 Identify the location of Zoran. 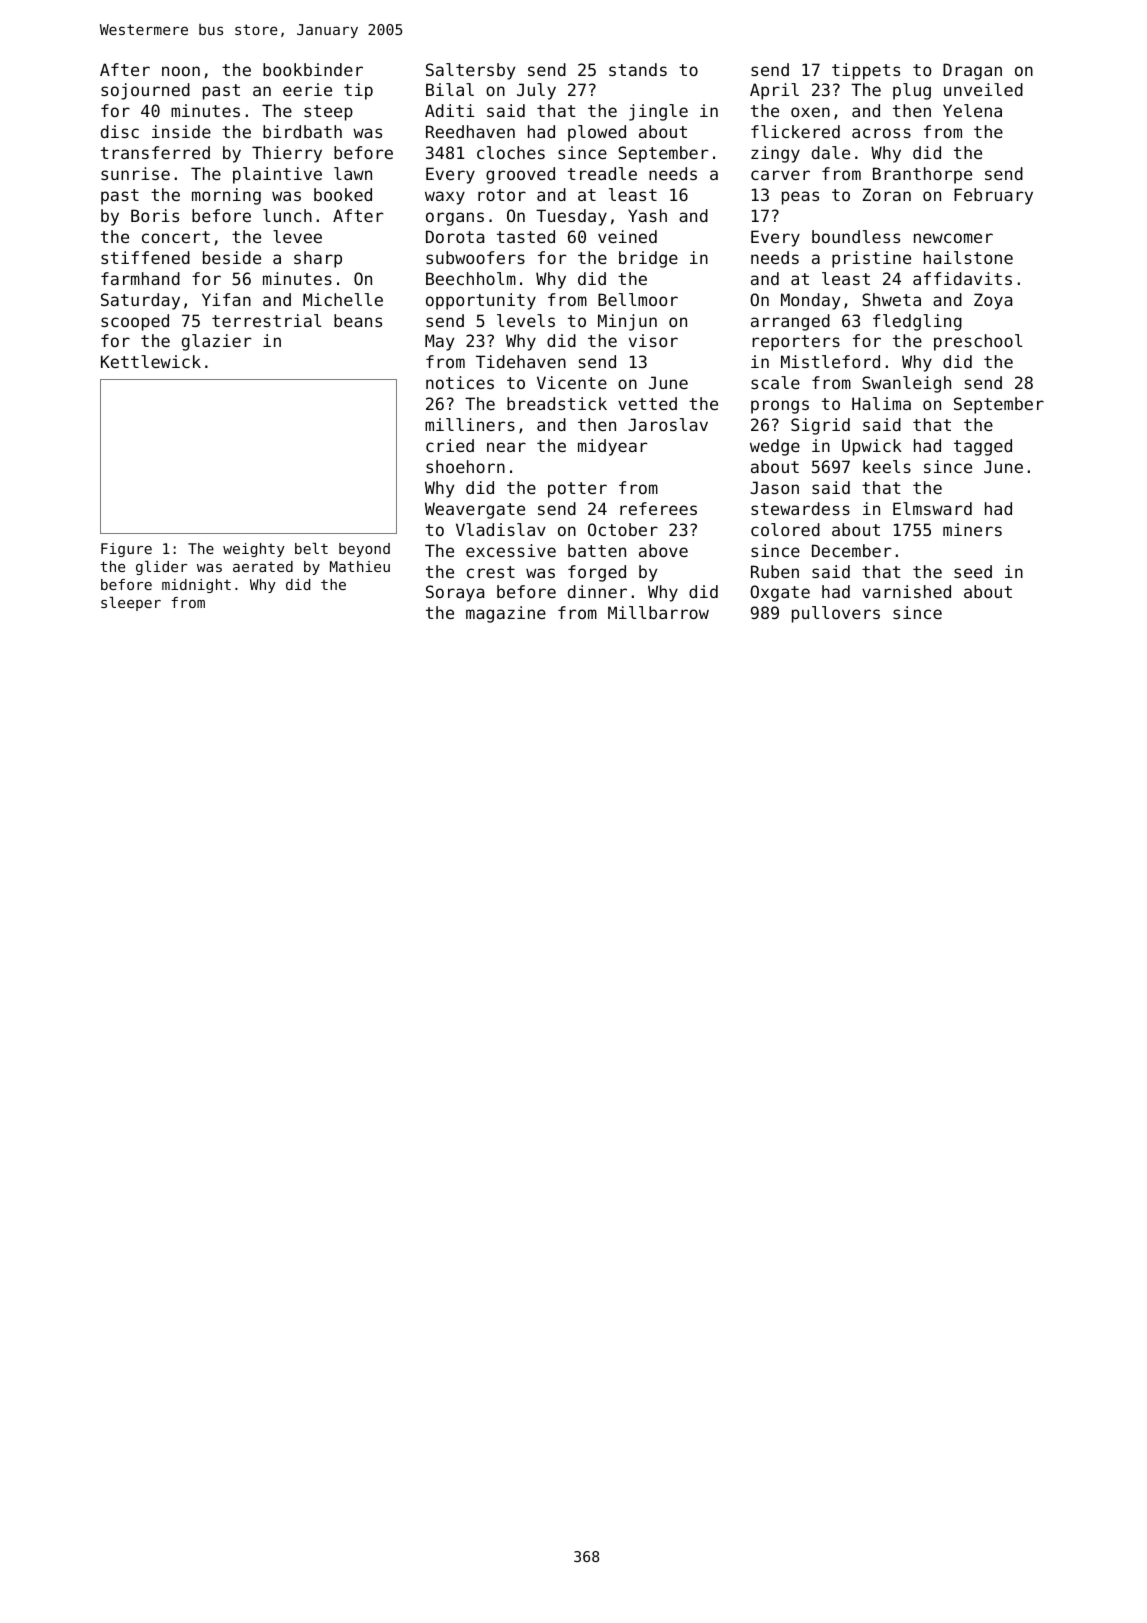
(887, 194).
